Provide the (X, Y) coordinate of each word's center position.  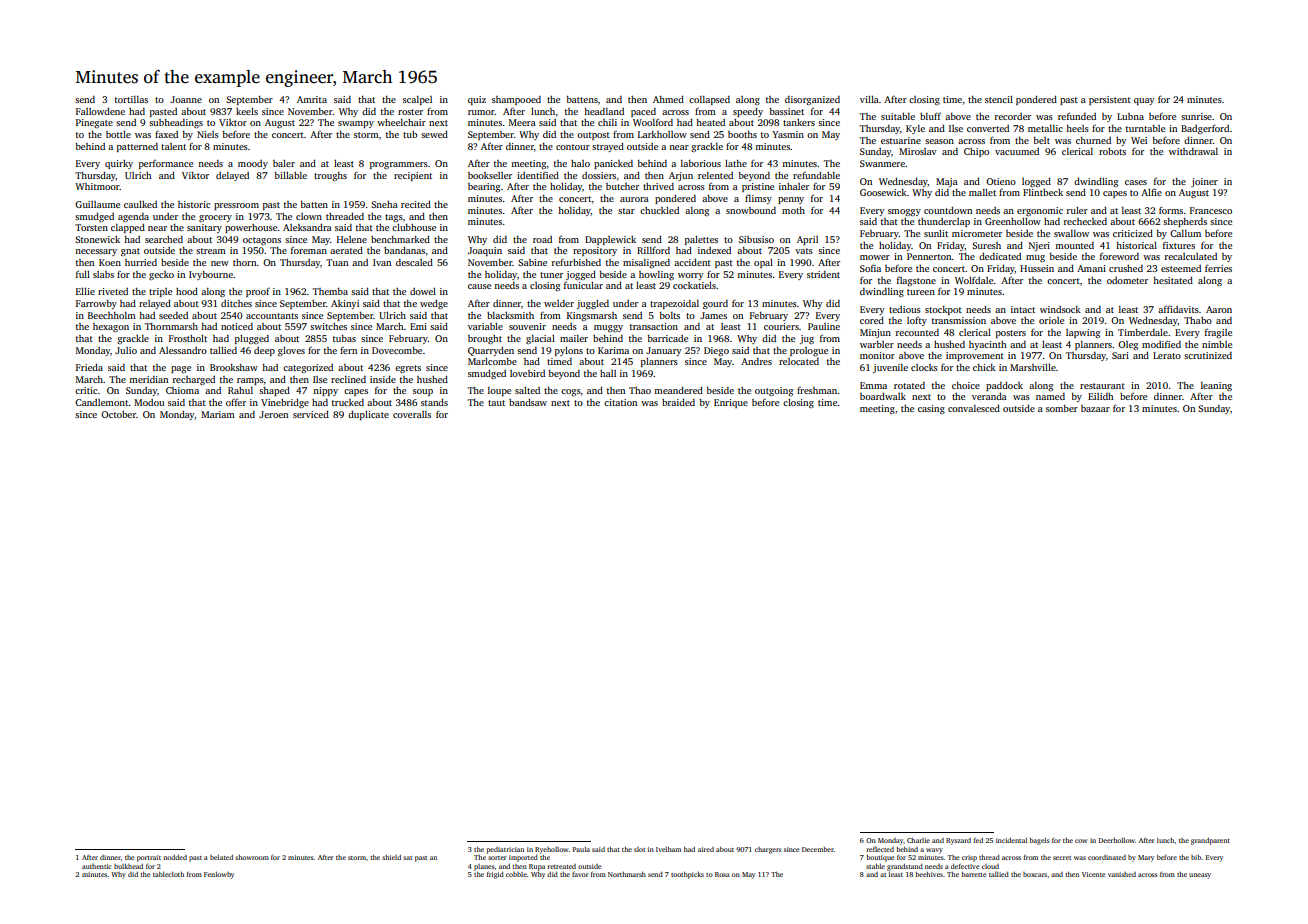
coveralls (412, 414)
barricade (668, 338)
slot (639, 849)
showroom (252, 857)
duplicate (368, 415)
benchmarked (400, 239)
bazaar (1095, 408)
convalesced (974, 408)
